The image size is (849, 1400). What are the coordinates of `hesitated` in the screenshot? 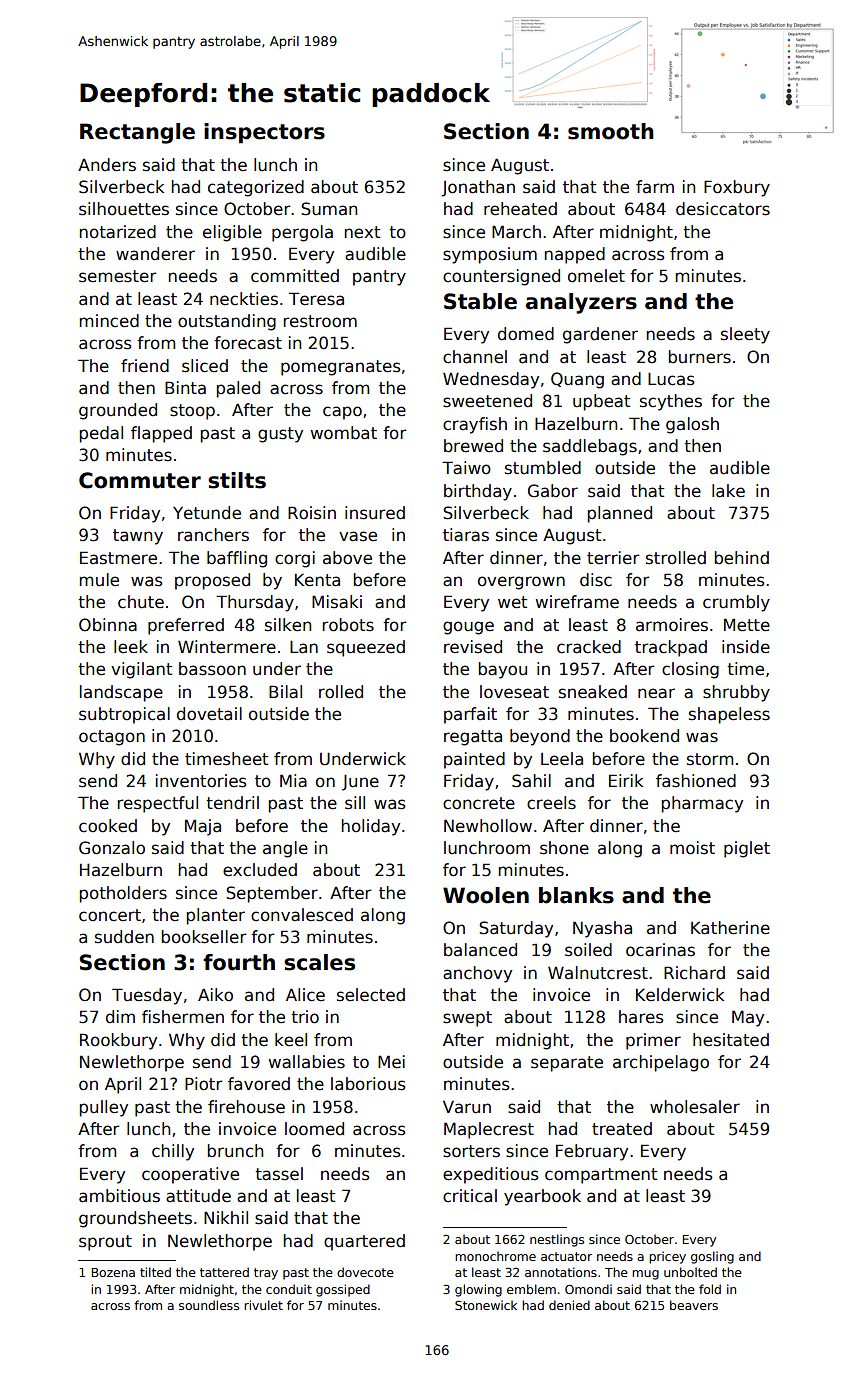 It's located at (731, 1040).
